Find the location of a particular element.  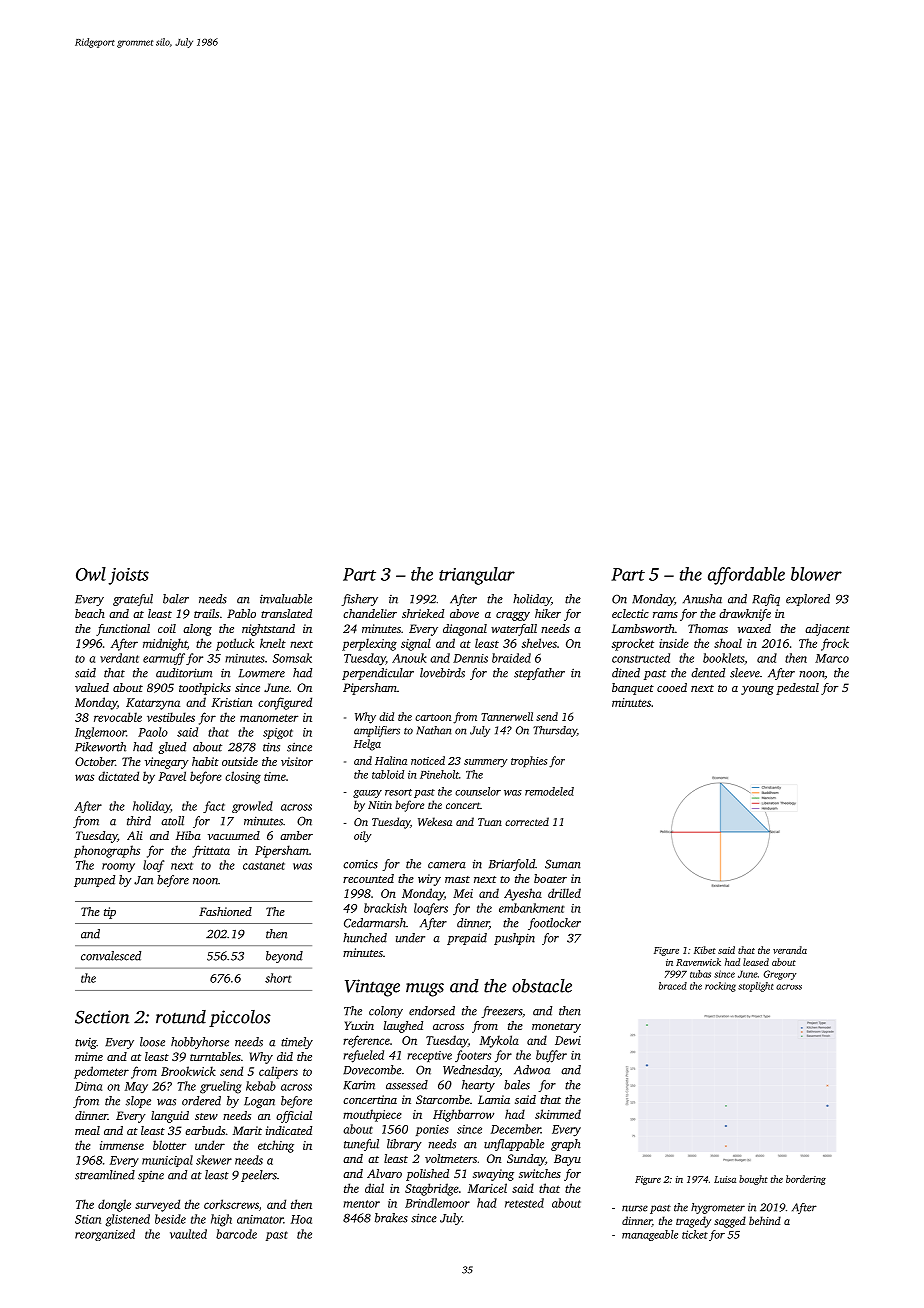

reorganized is located at coordinates (105, 1235).
